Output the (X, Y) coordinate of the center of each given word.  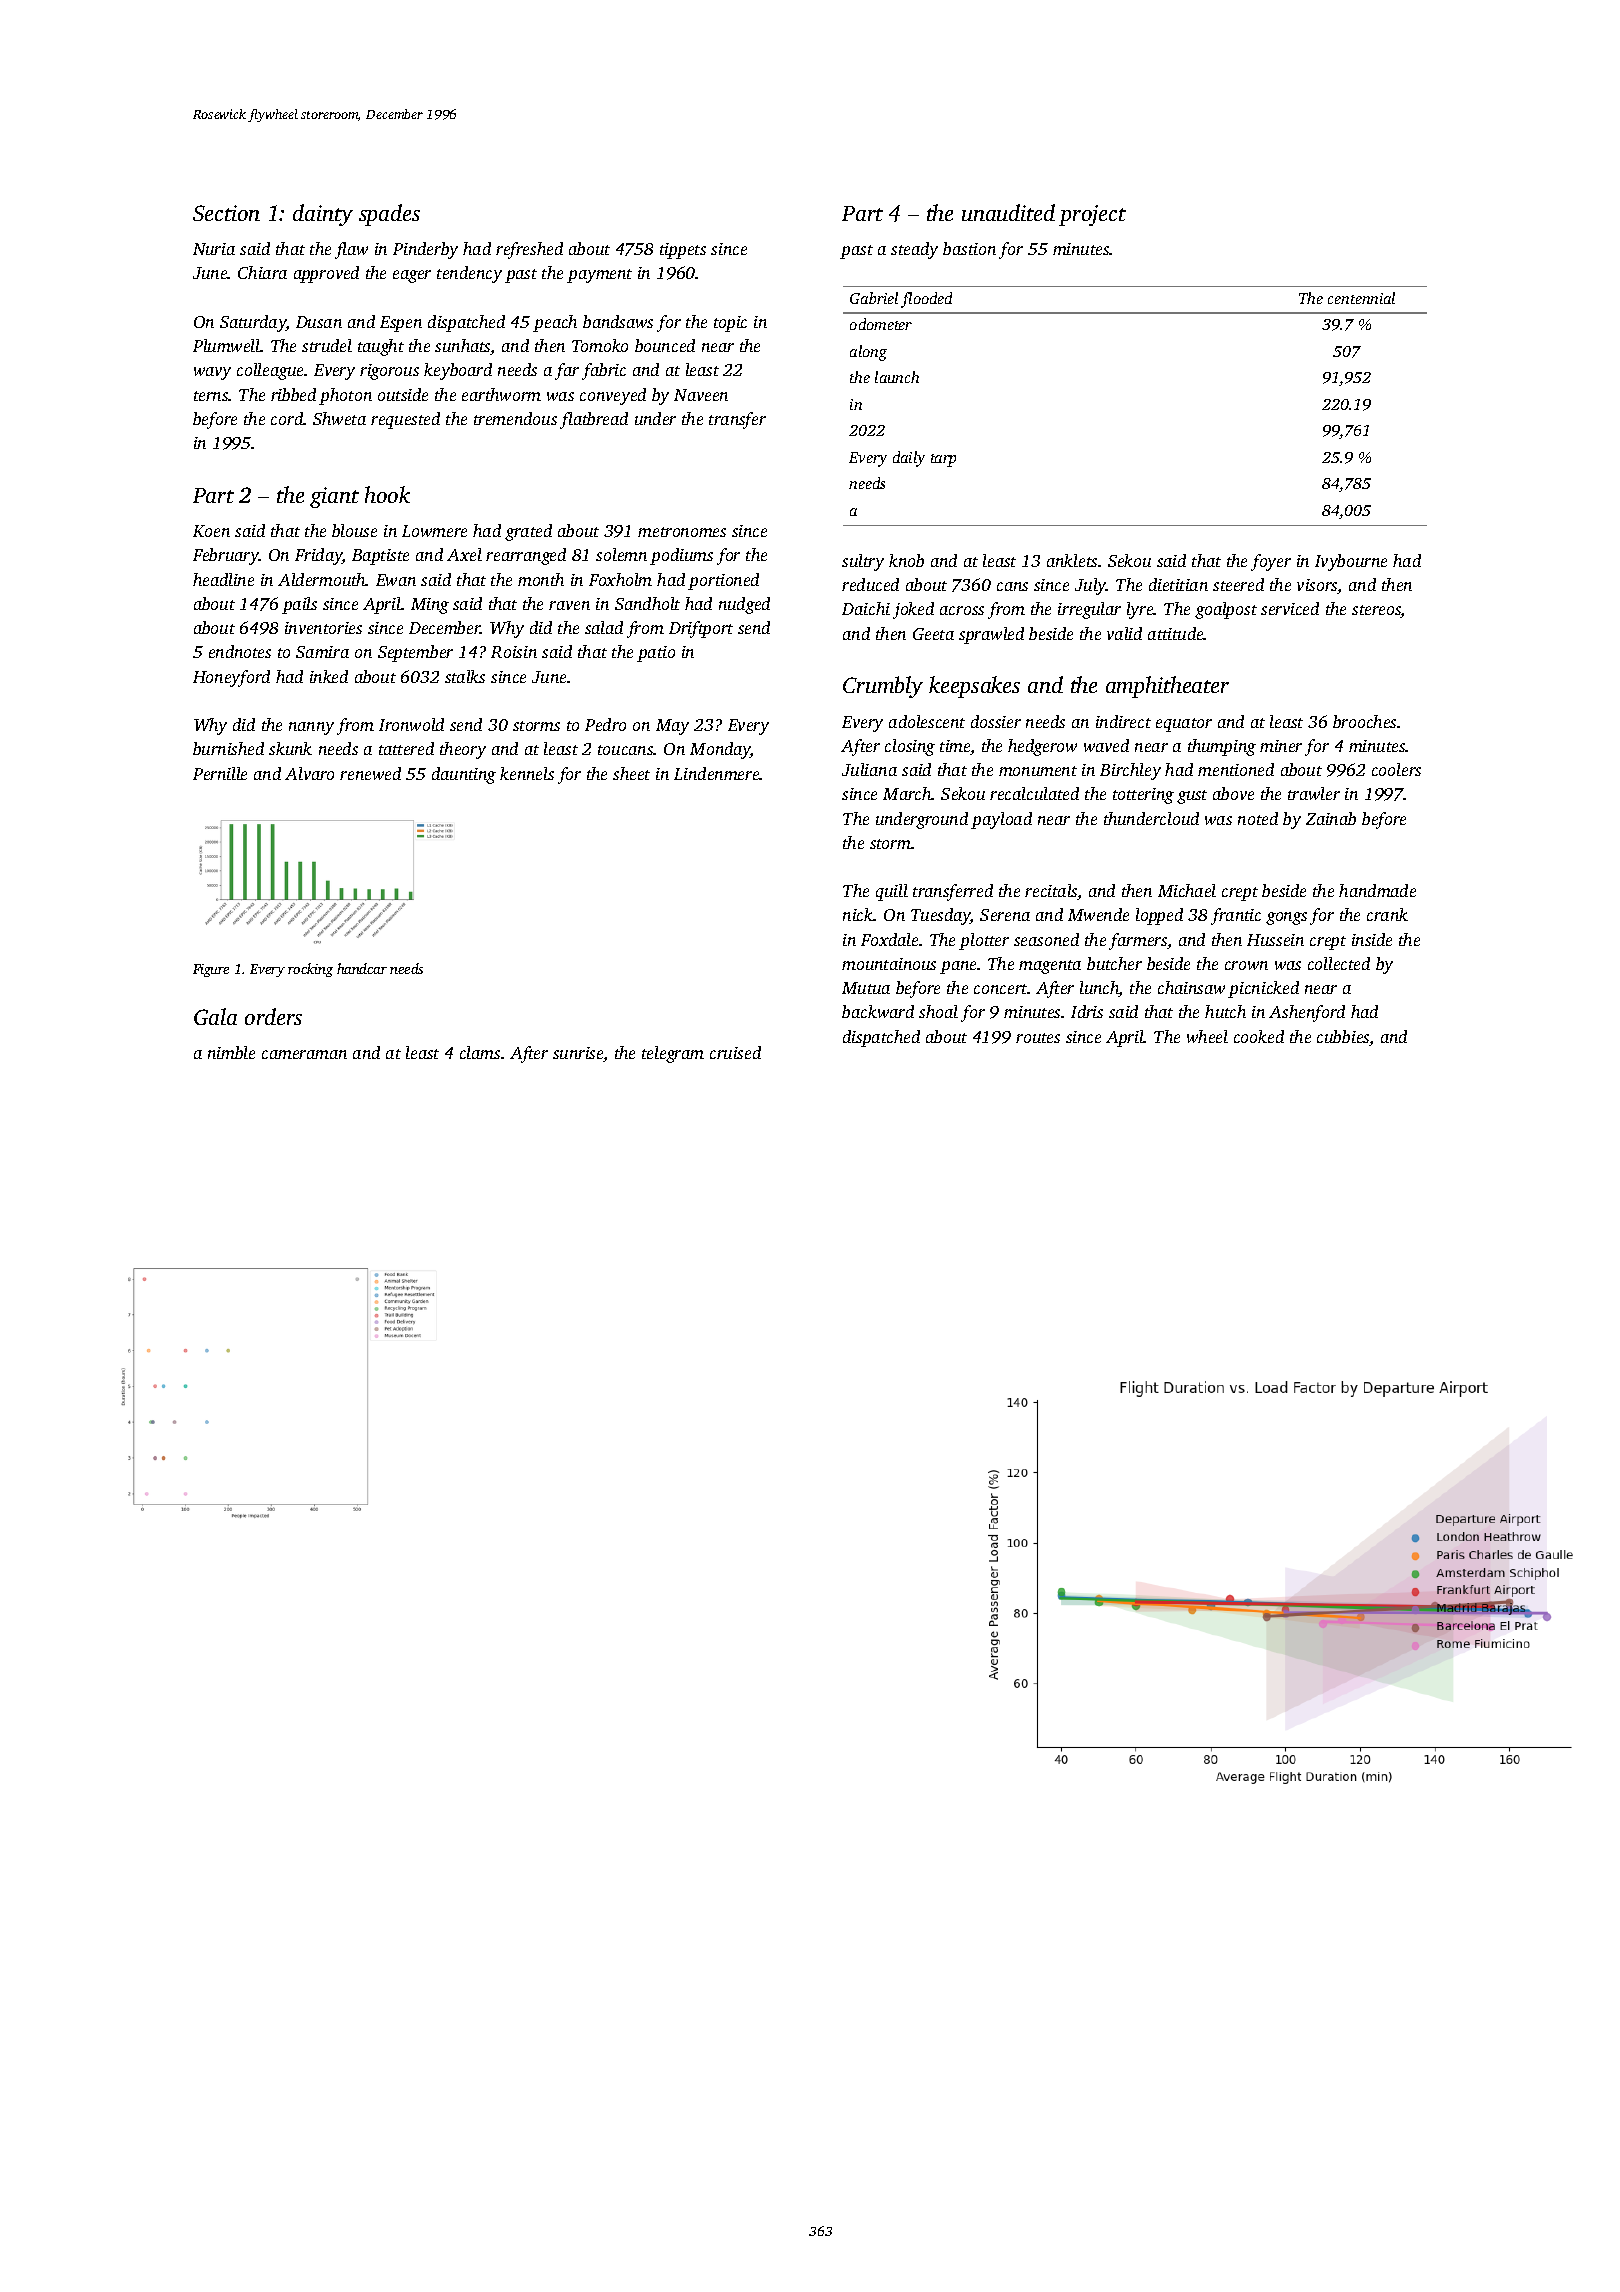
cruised (735, 1052)
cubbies (1343, 1038)
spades (389, 215)
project (1092, 215)
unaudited (1008, 212)
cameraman (304, 1054)
